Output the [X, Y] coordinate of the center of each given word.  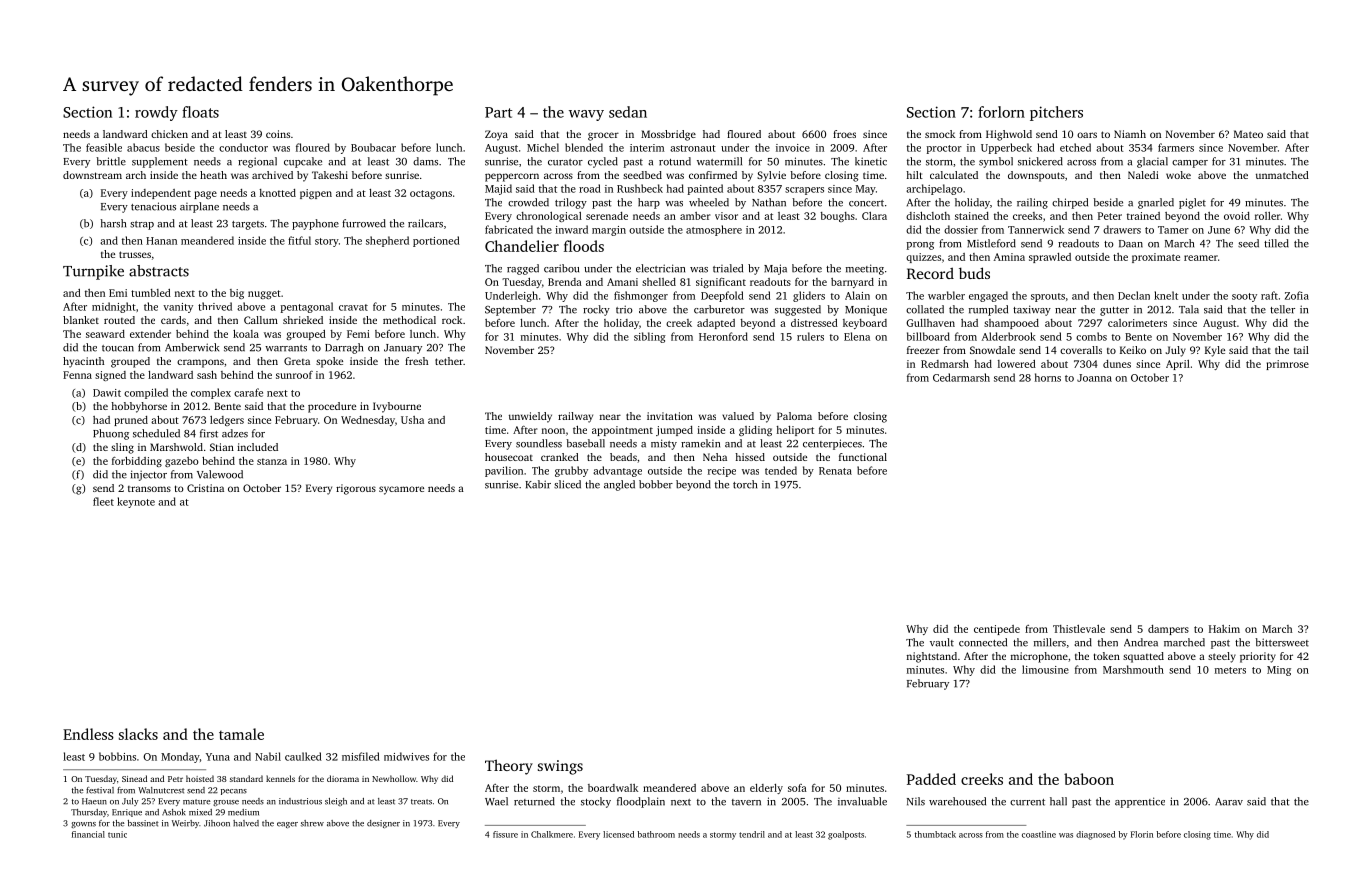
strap [142, 225]
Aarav [1229, 802]
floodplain [641, 802]
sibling [650, 337]
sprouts [1048, 297]
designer [383, 824]
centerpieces [832, 444]
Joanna [1094, 378]
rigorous [356, 489]
